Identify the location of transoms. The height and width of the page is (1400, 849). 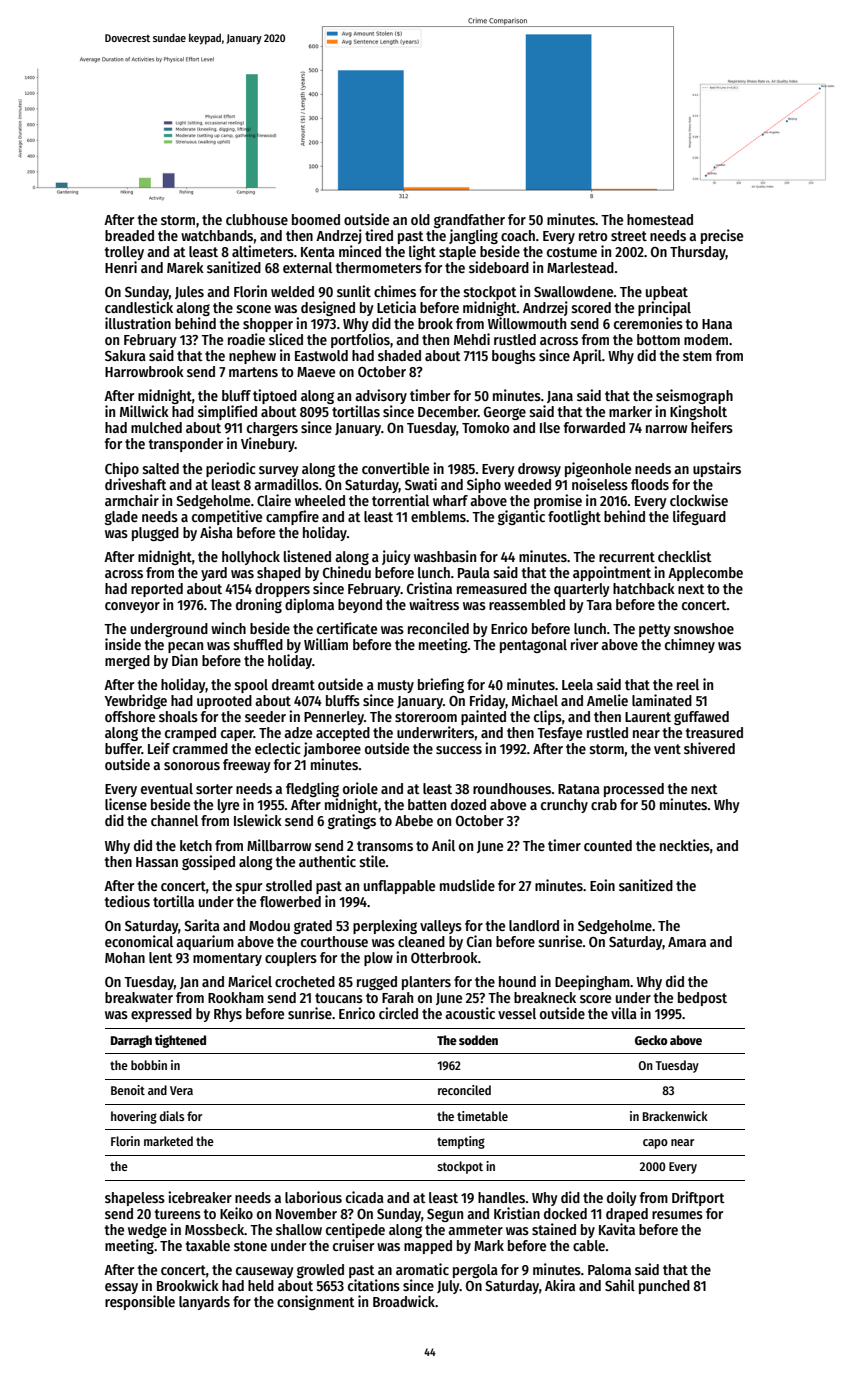
(385, 846).
